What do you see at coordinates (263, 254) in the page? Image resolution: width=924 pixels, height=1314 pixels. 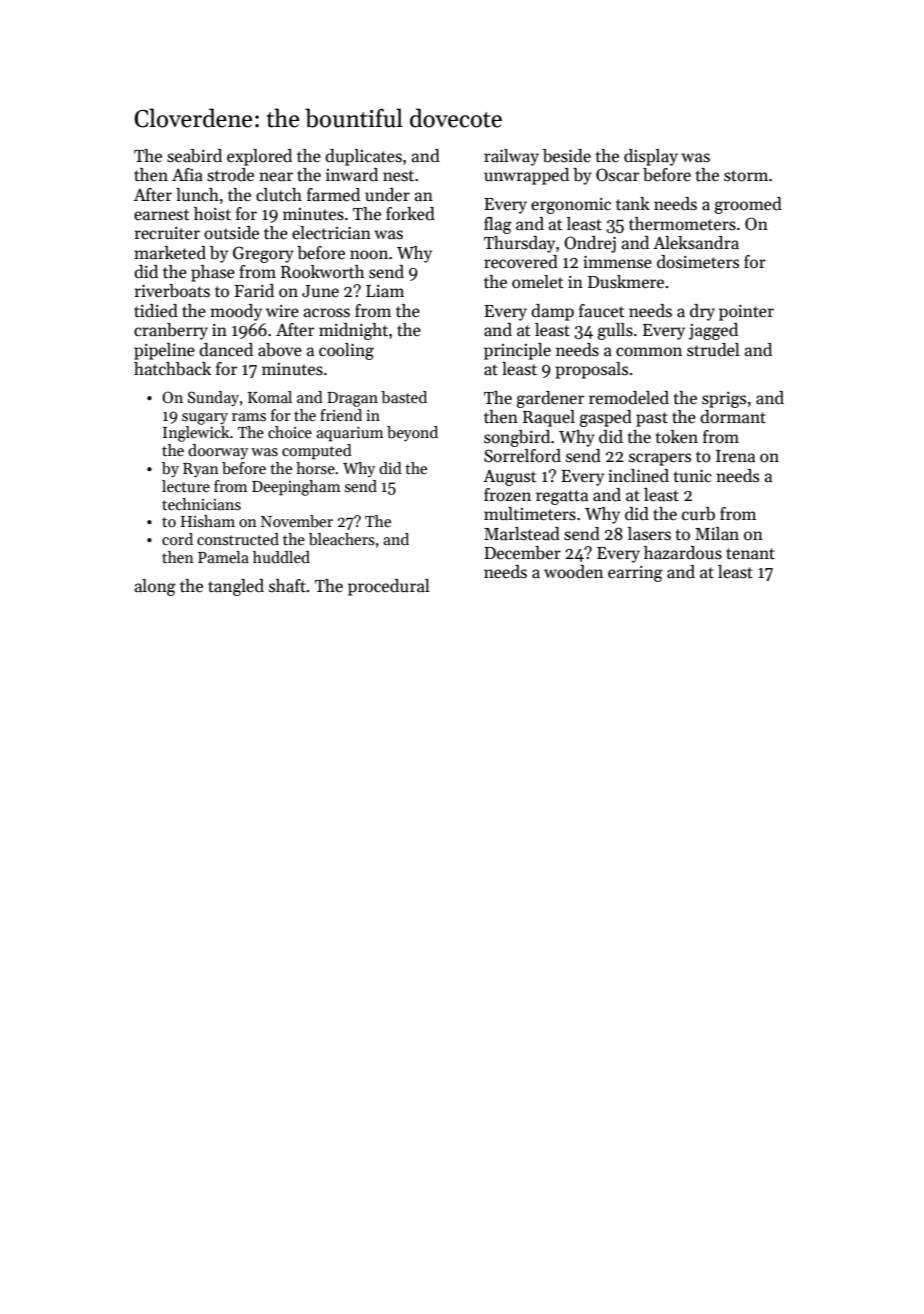 I see `Gregory` at bounding box center [263, 254].
